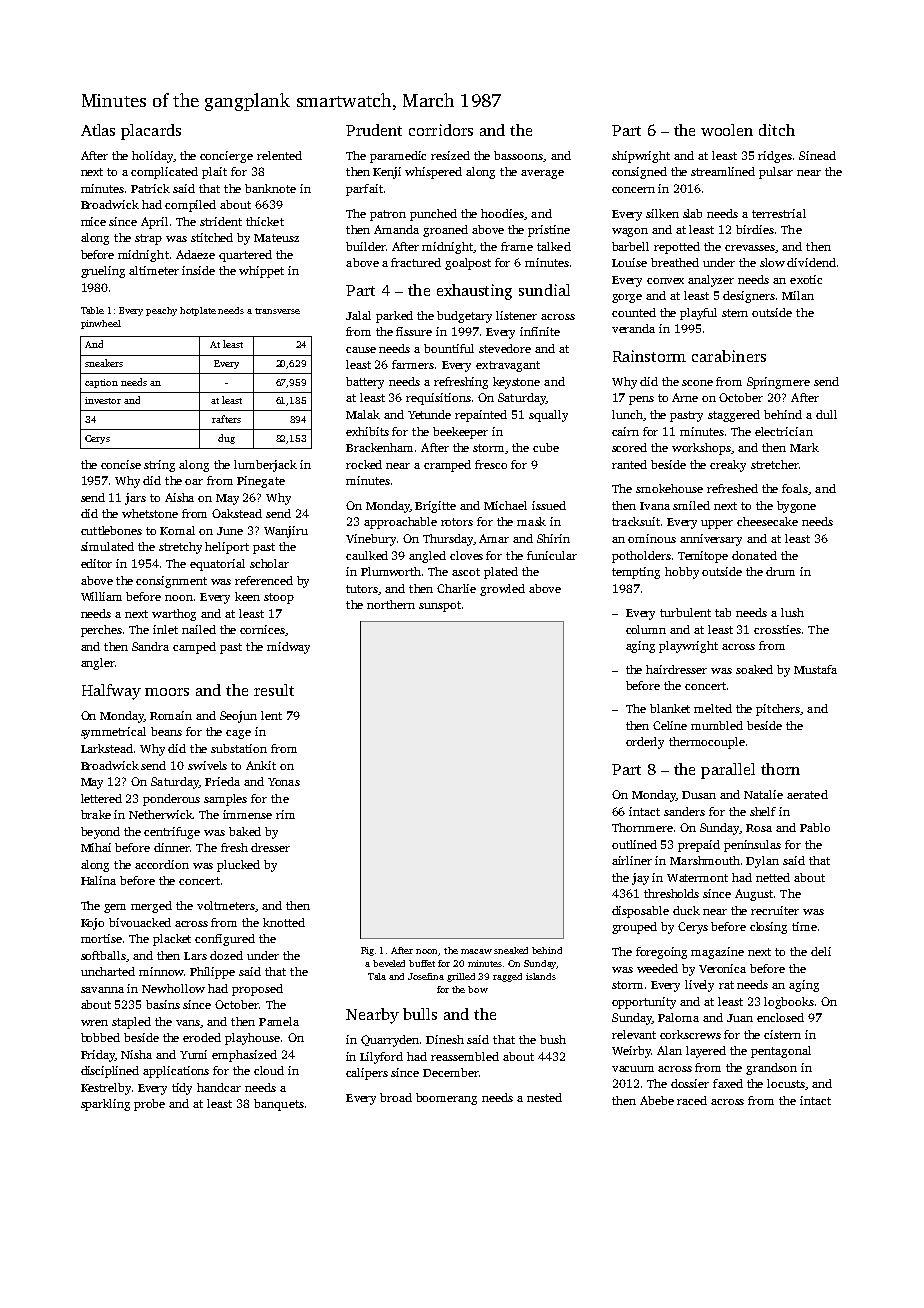 Image resolution: width=924 pixels, height=1308 pixels. I want to click on playhouse, so click(252, 1039).
